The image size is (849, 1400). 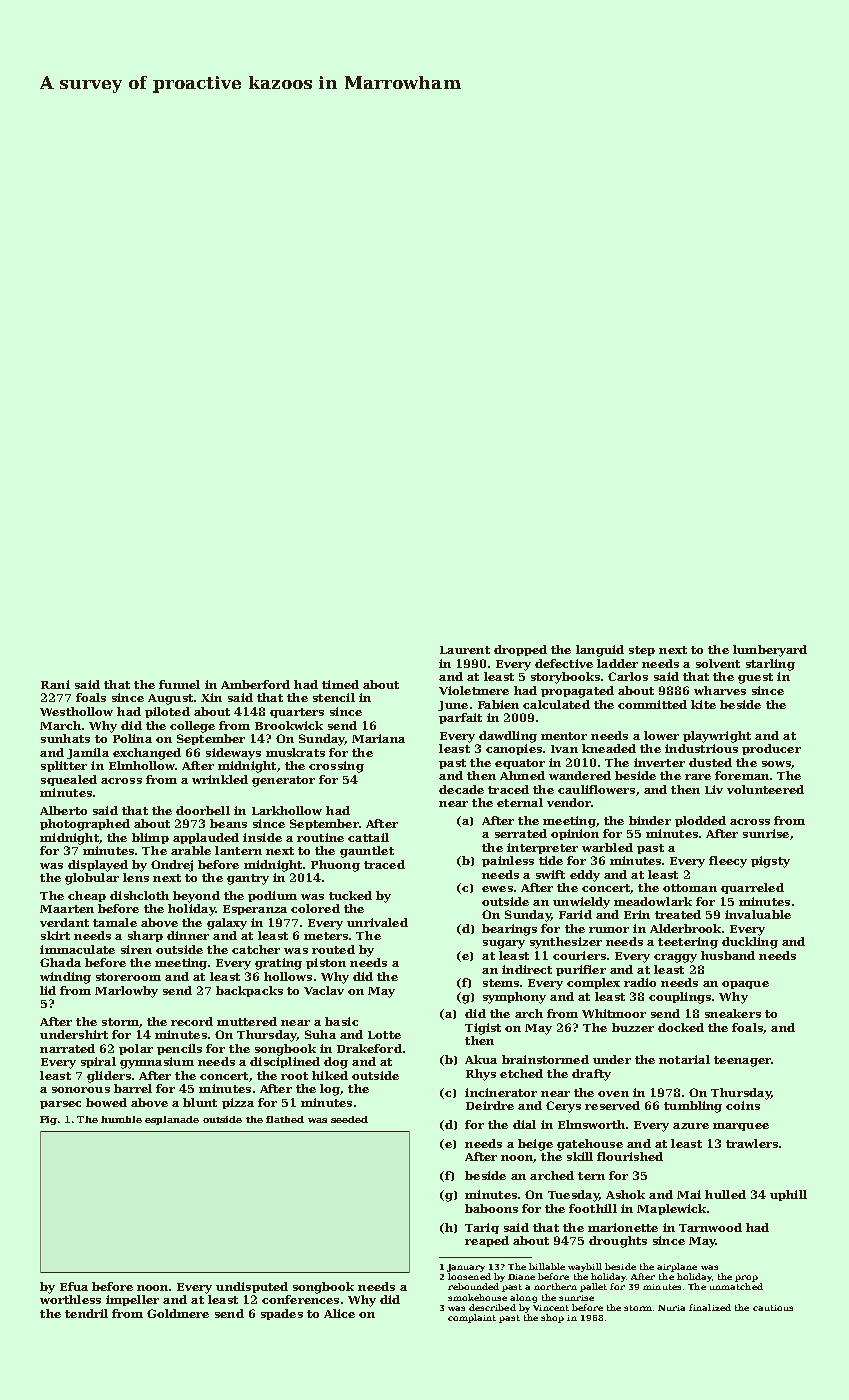 I want to click on pallet, so click(x=593, y=1287).
